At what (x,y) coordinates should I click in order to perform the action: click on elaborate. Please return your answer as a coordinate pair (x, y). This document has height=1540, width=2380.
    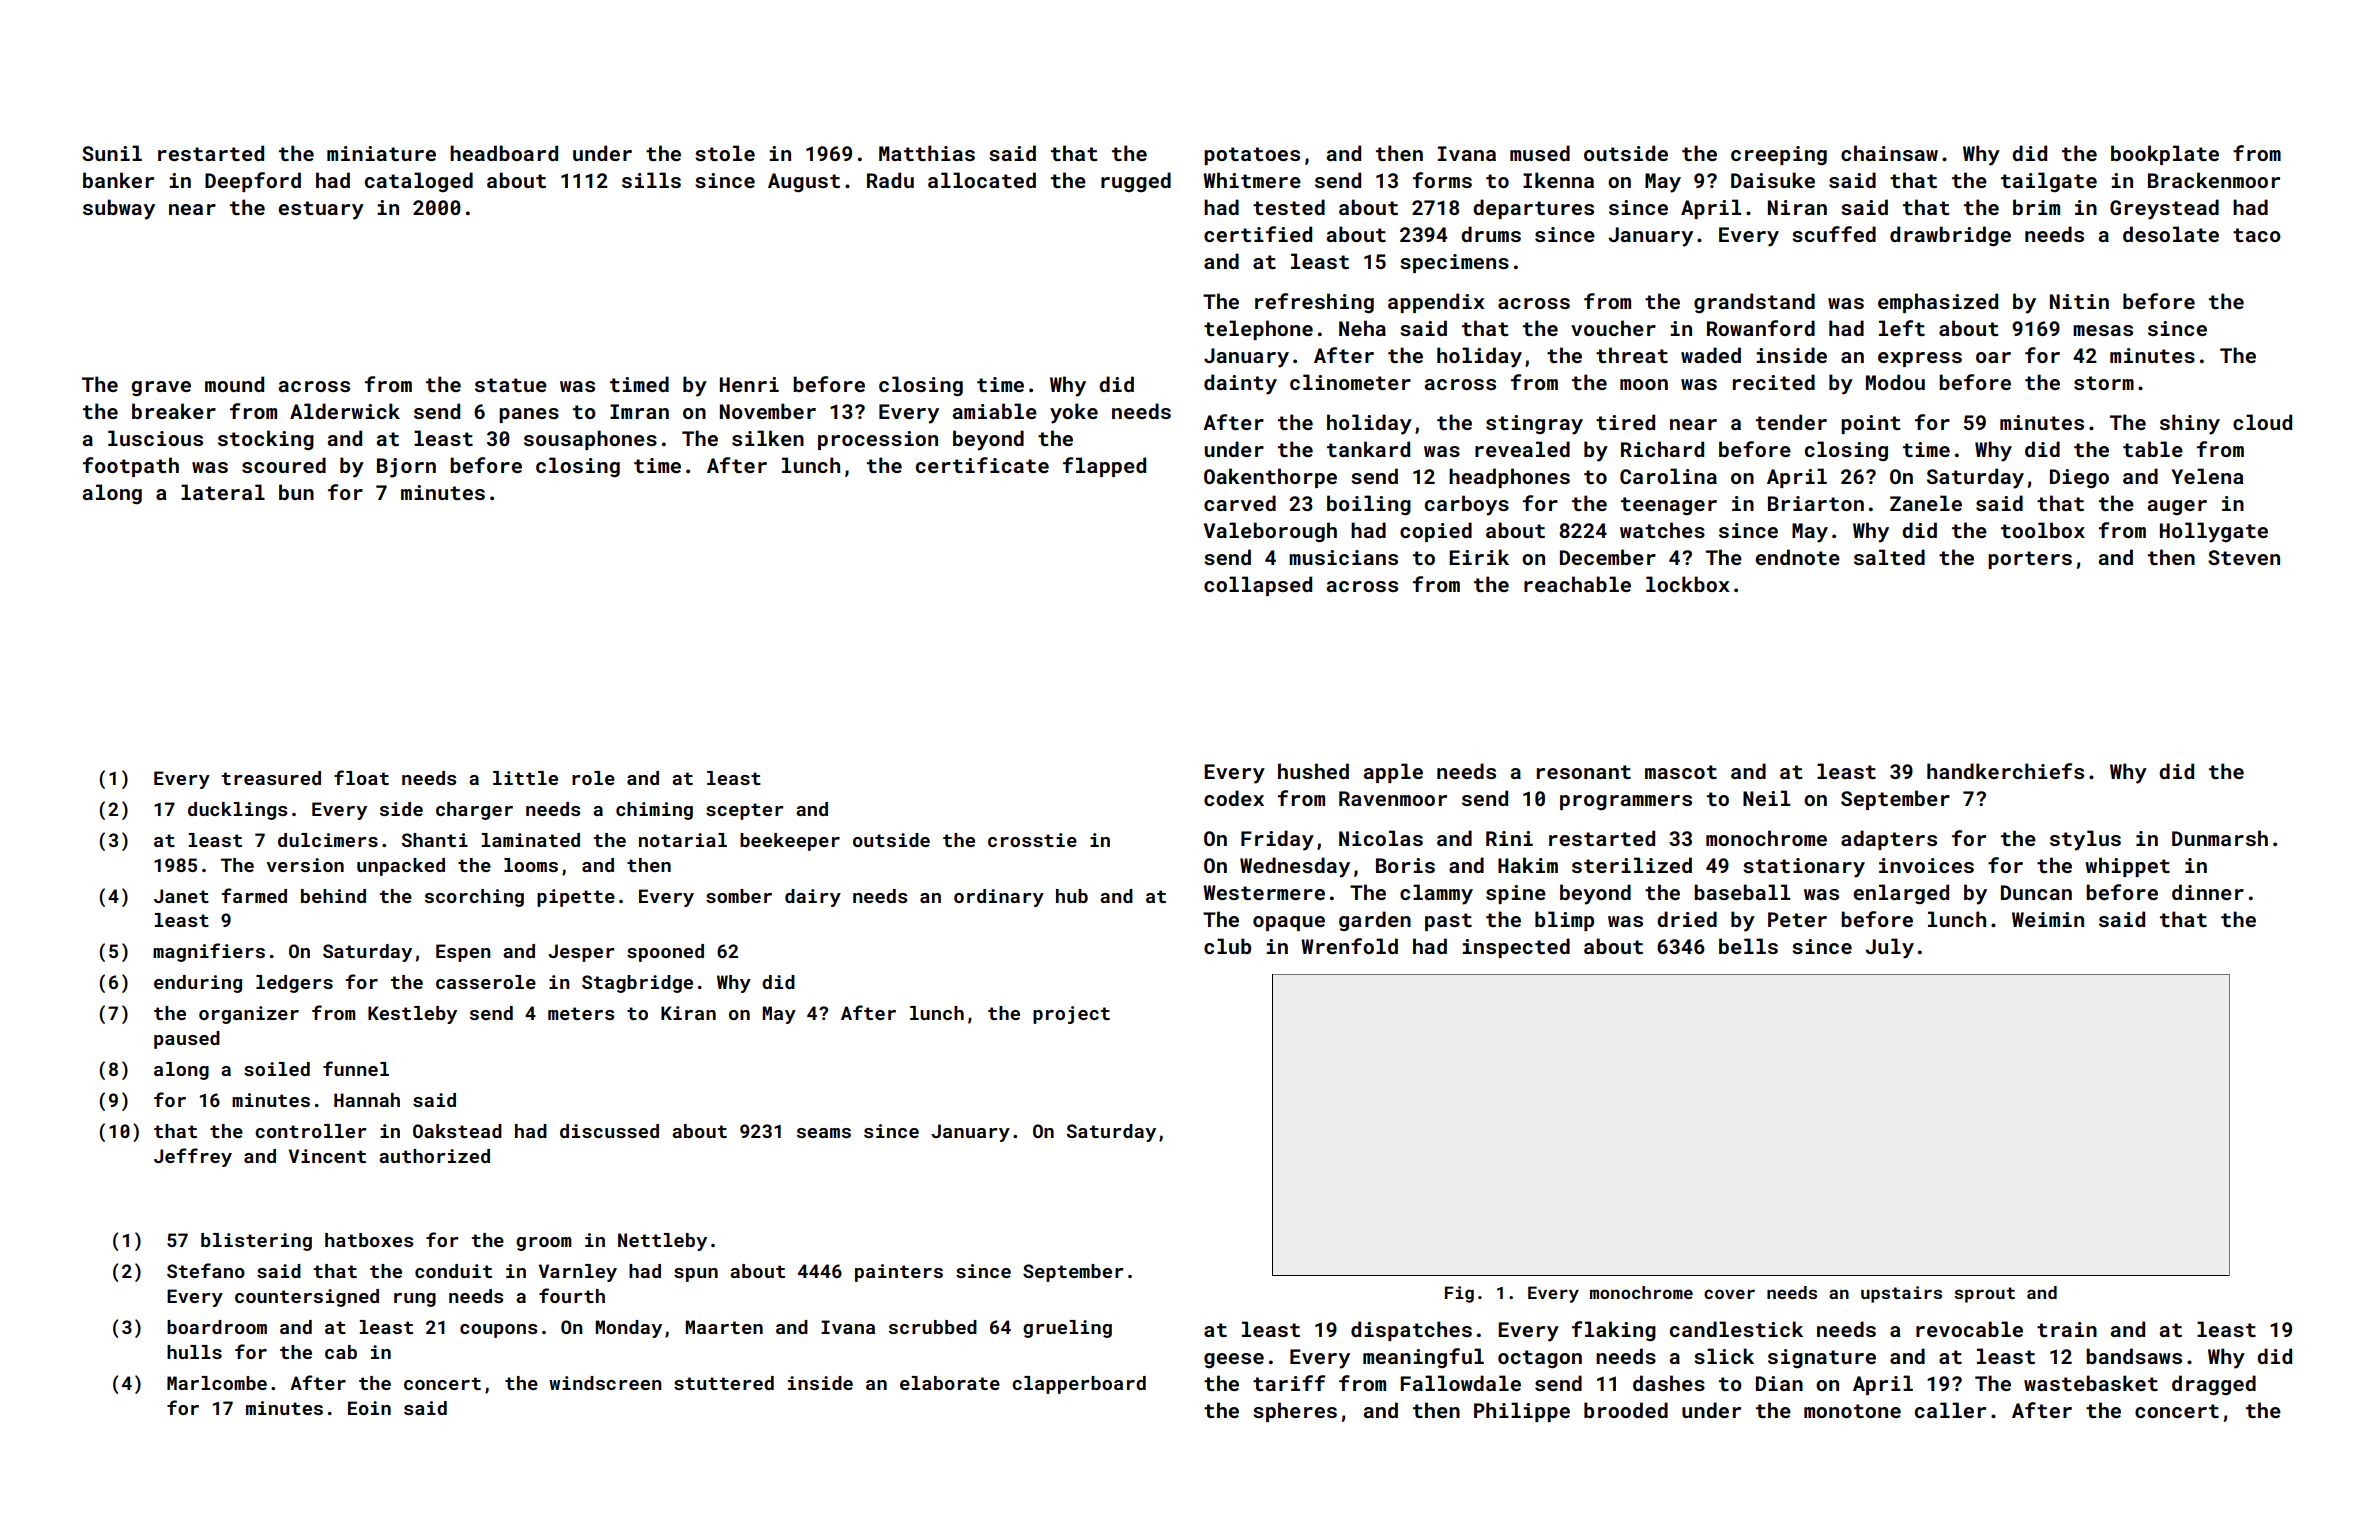
    Looking at the image, I should click on (950, 1383).
